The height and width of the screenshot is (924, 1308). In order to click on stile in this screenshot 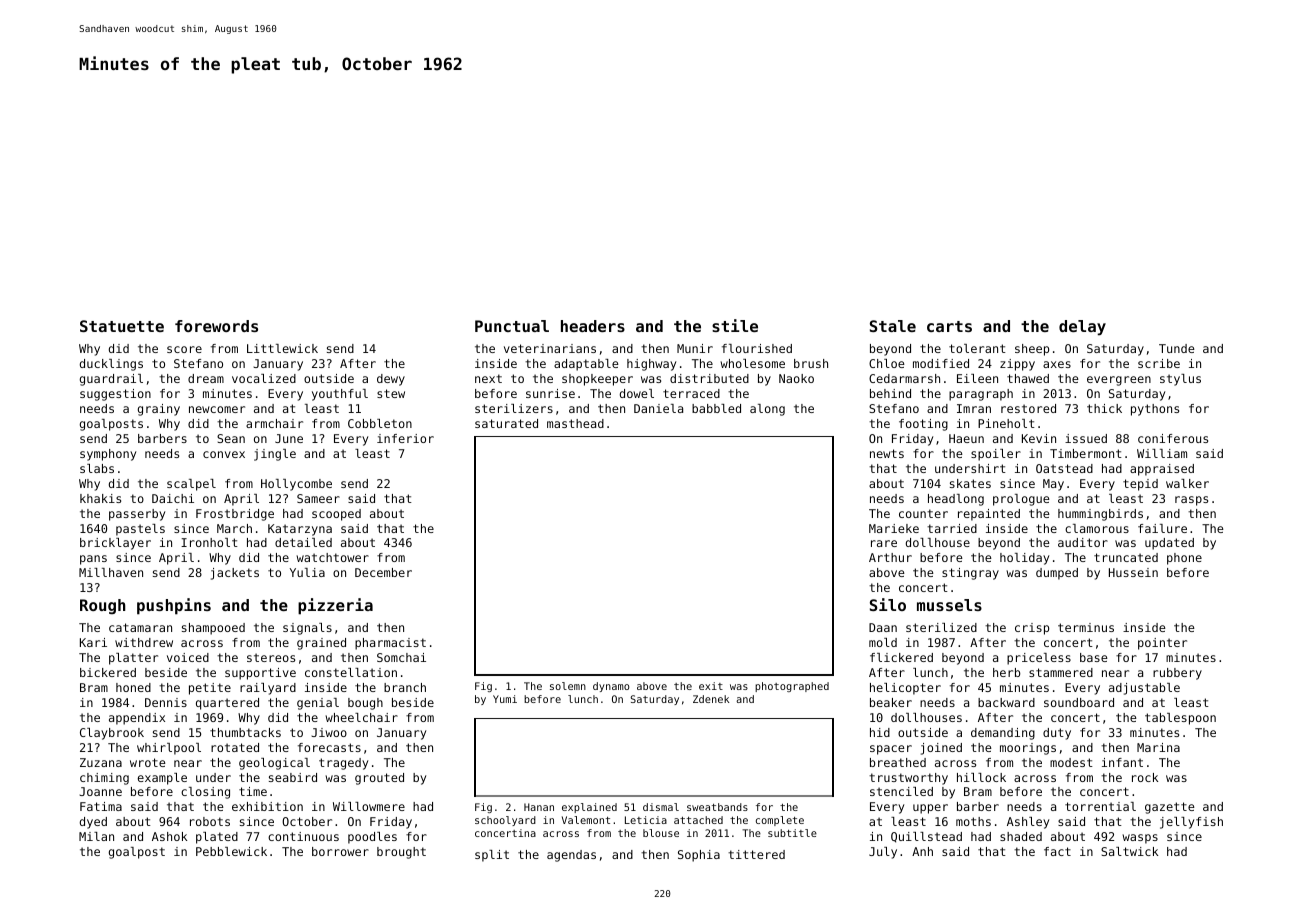, I will do `click(735, 325)`.
